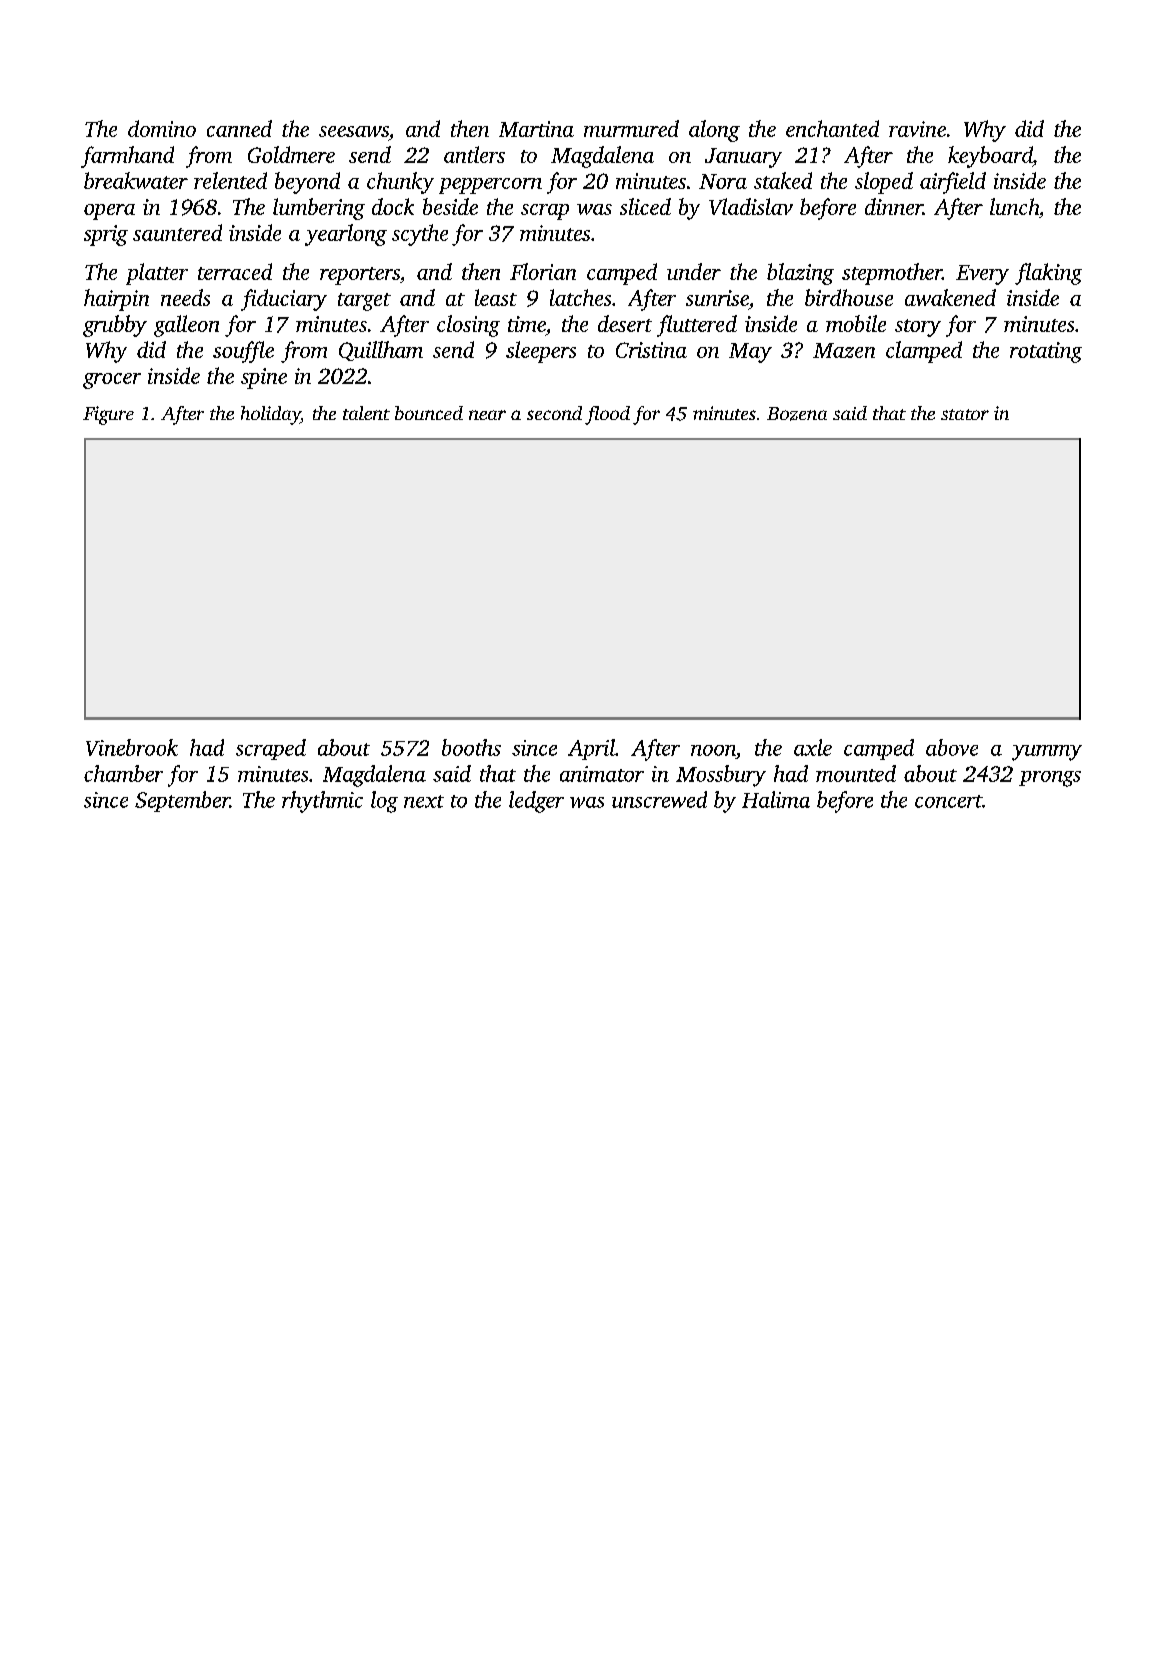  I want to click on stator, so click(965, 414).
